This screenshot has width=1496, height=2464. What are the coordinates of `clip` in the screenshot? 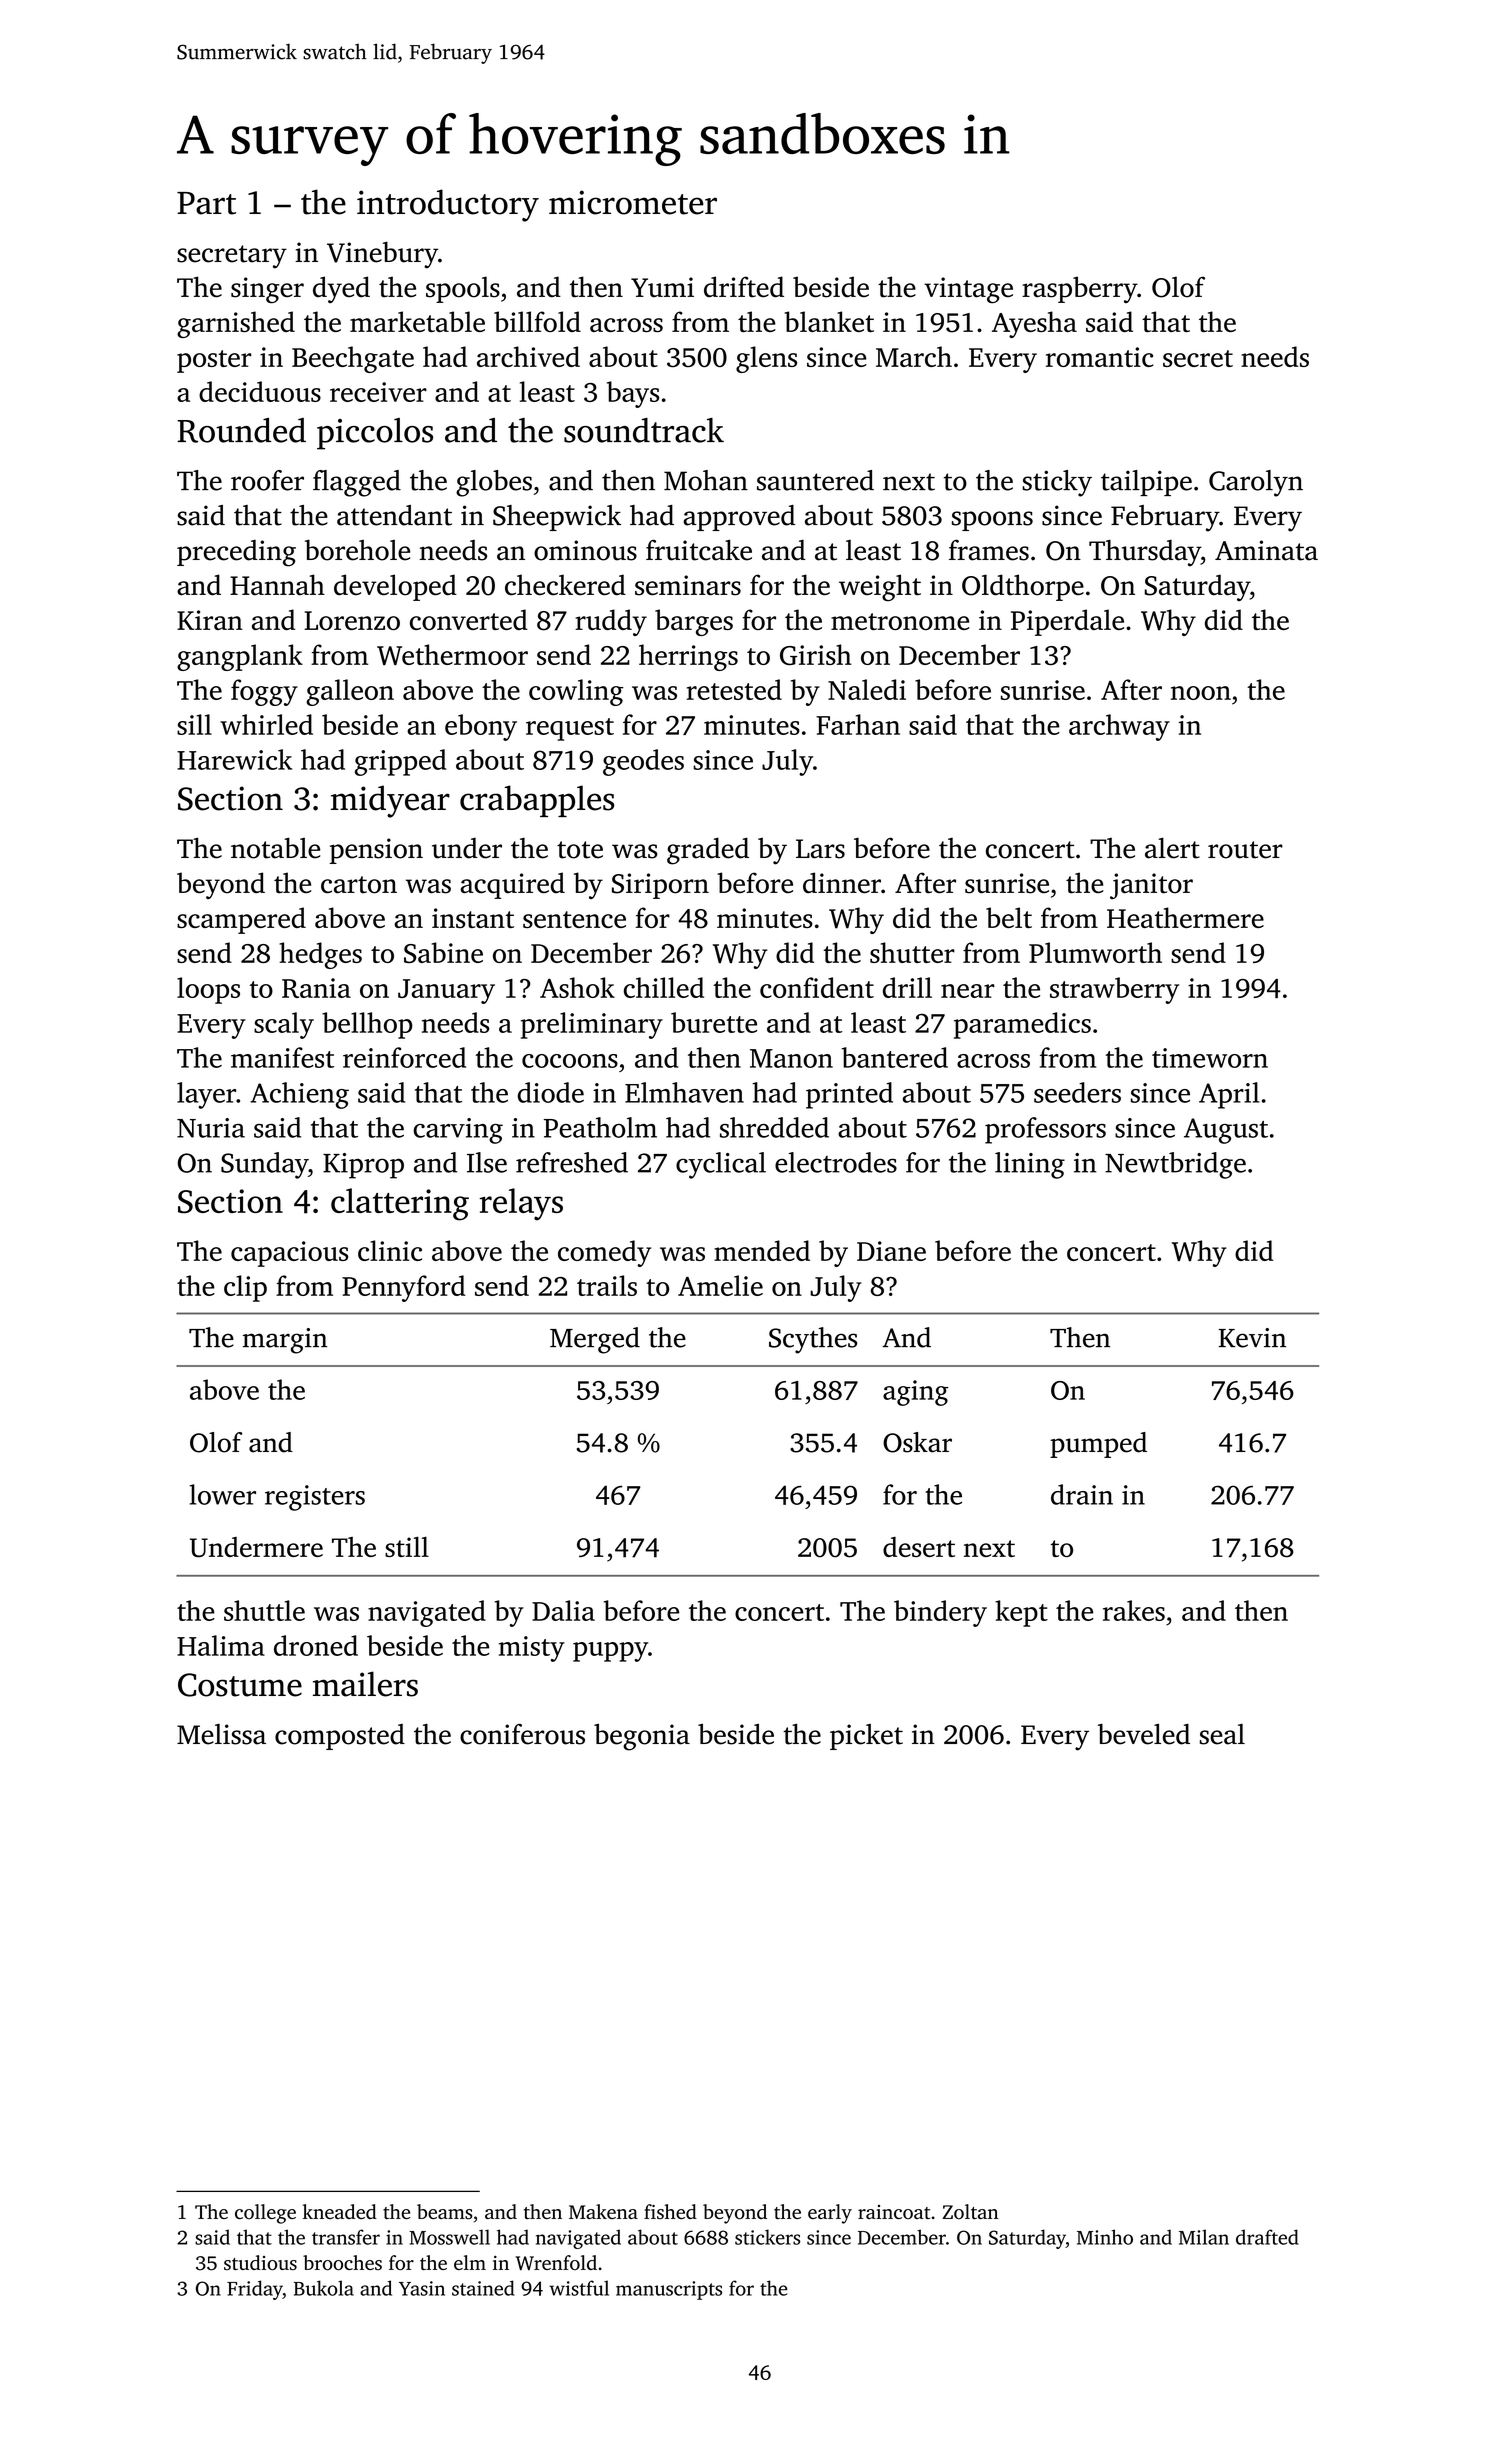 It's located at (245, 1288).
